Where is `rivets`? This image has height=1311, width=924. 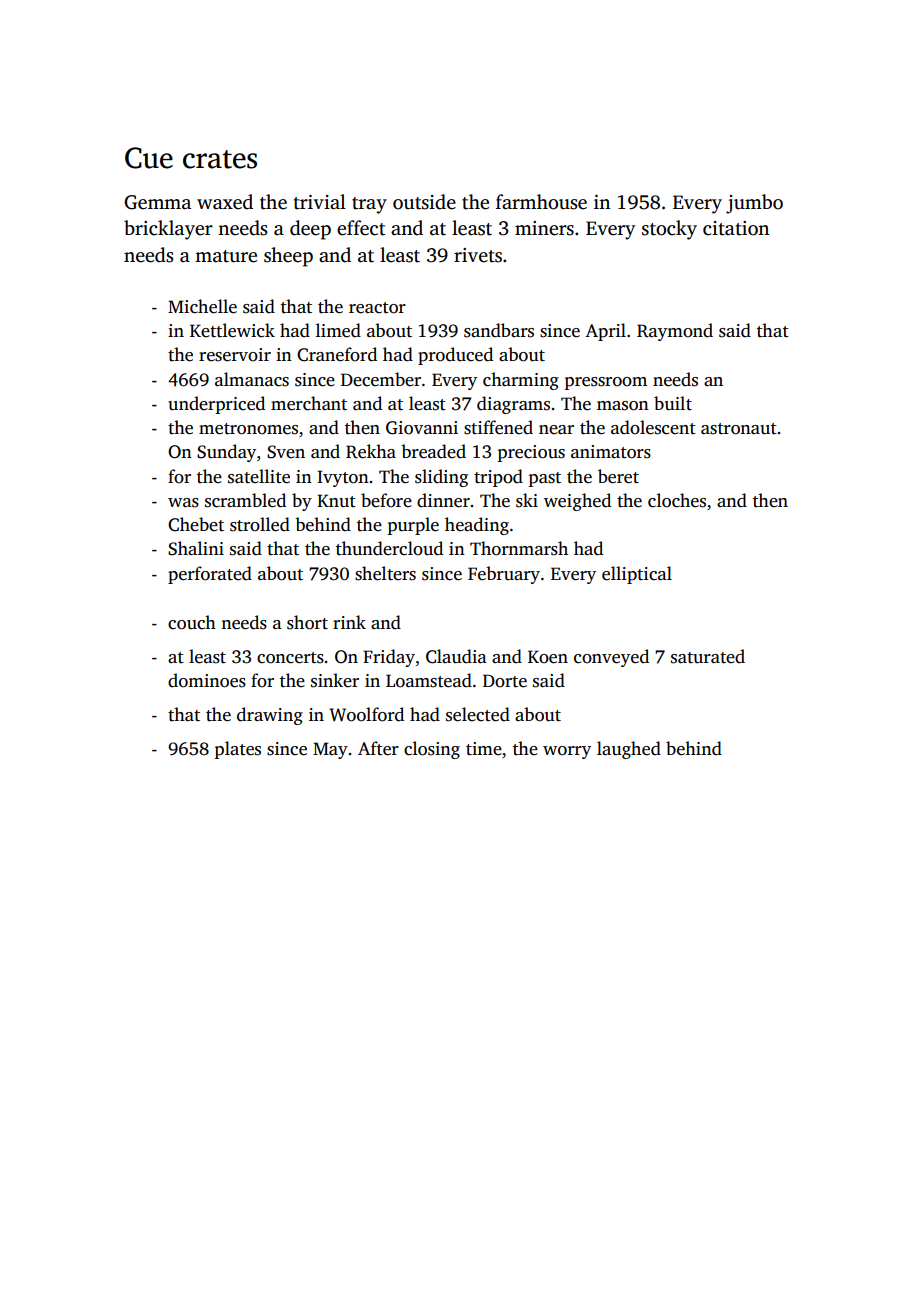
rivets is located at coordinates (478, 255).
